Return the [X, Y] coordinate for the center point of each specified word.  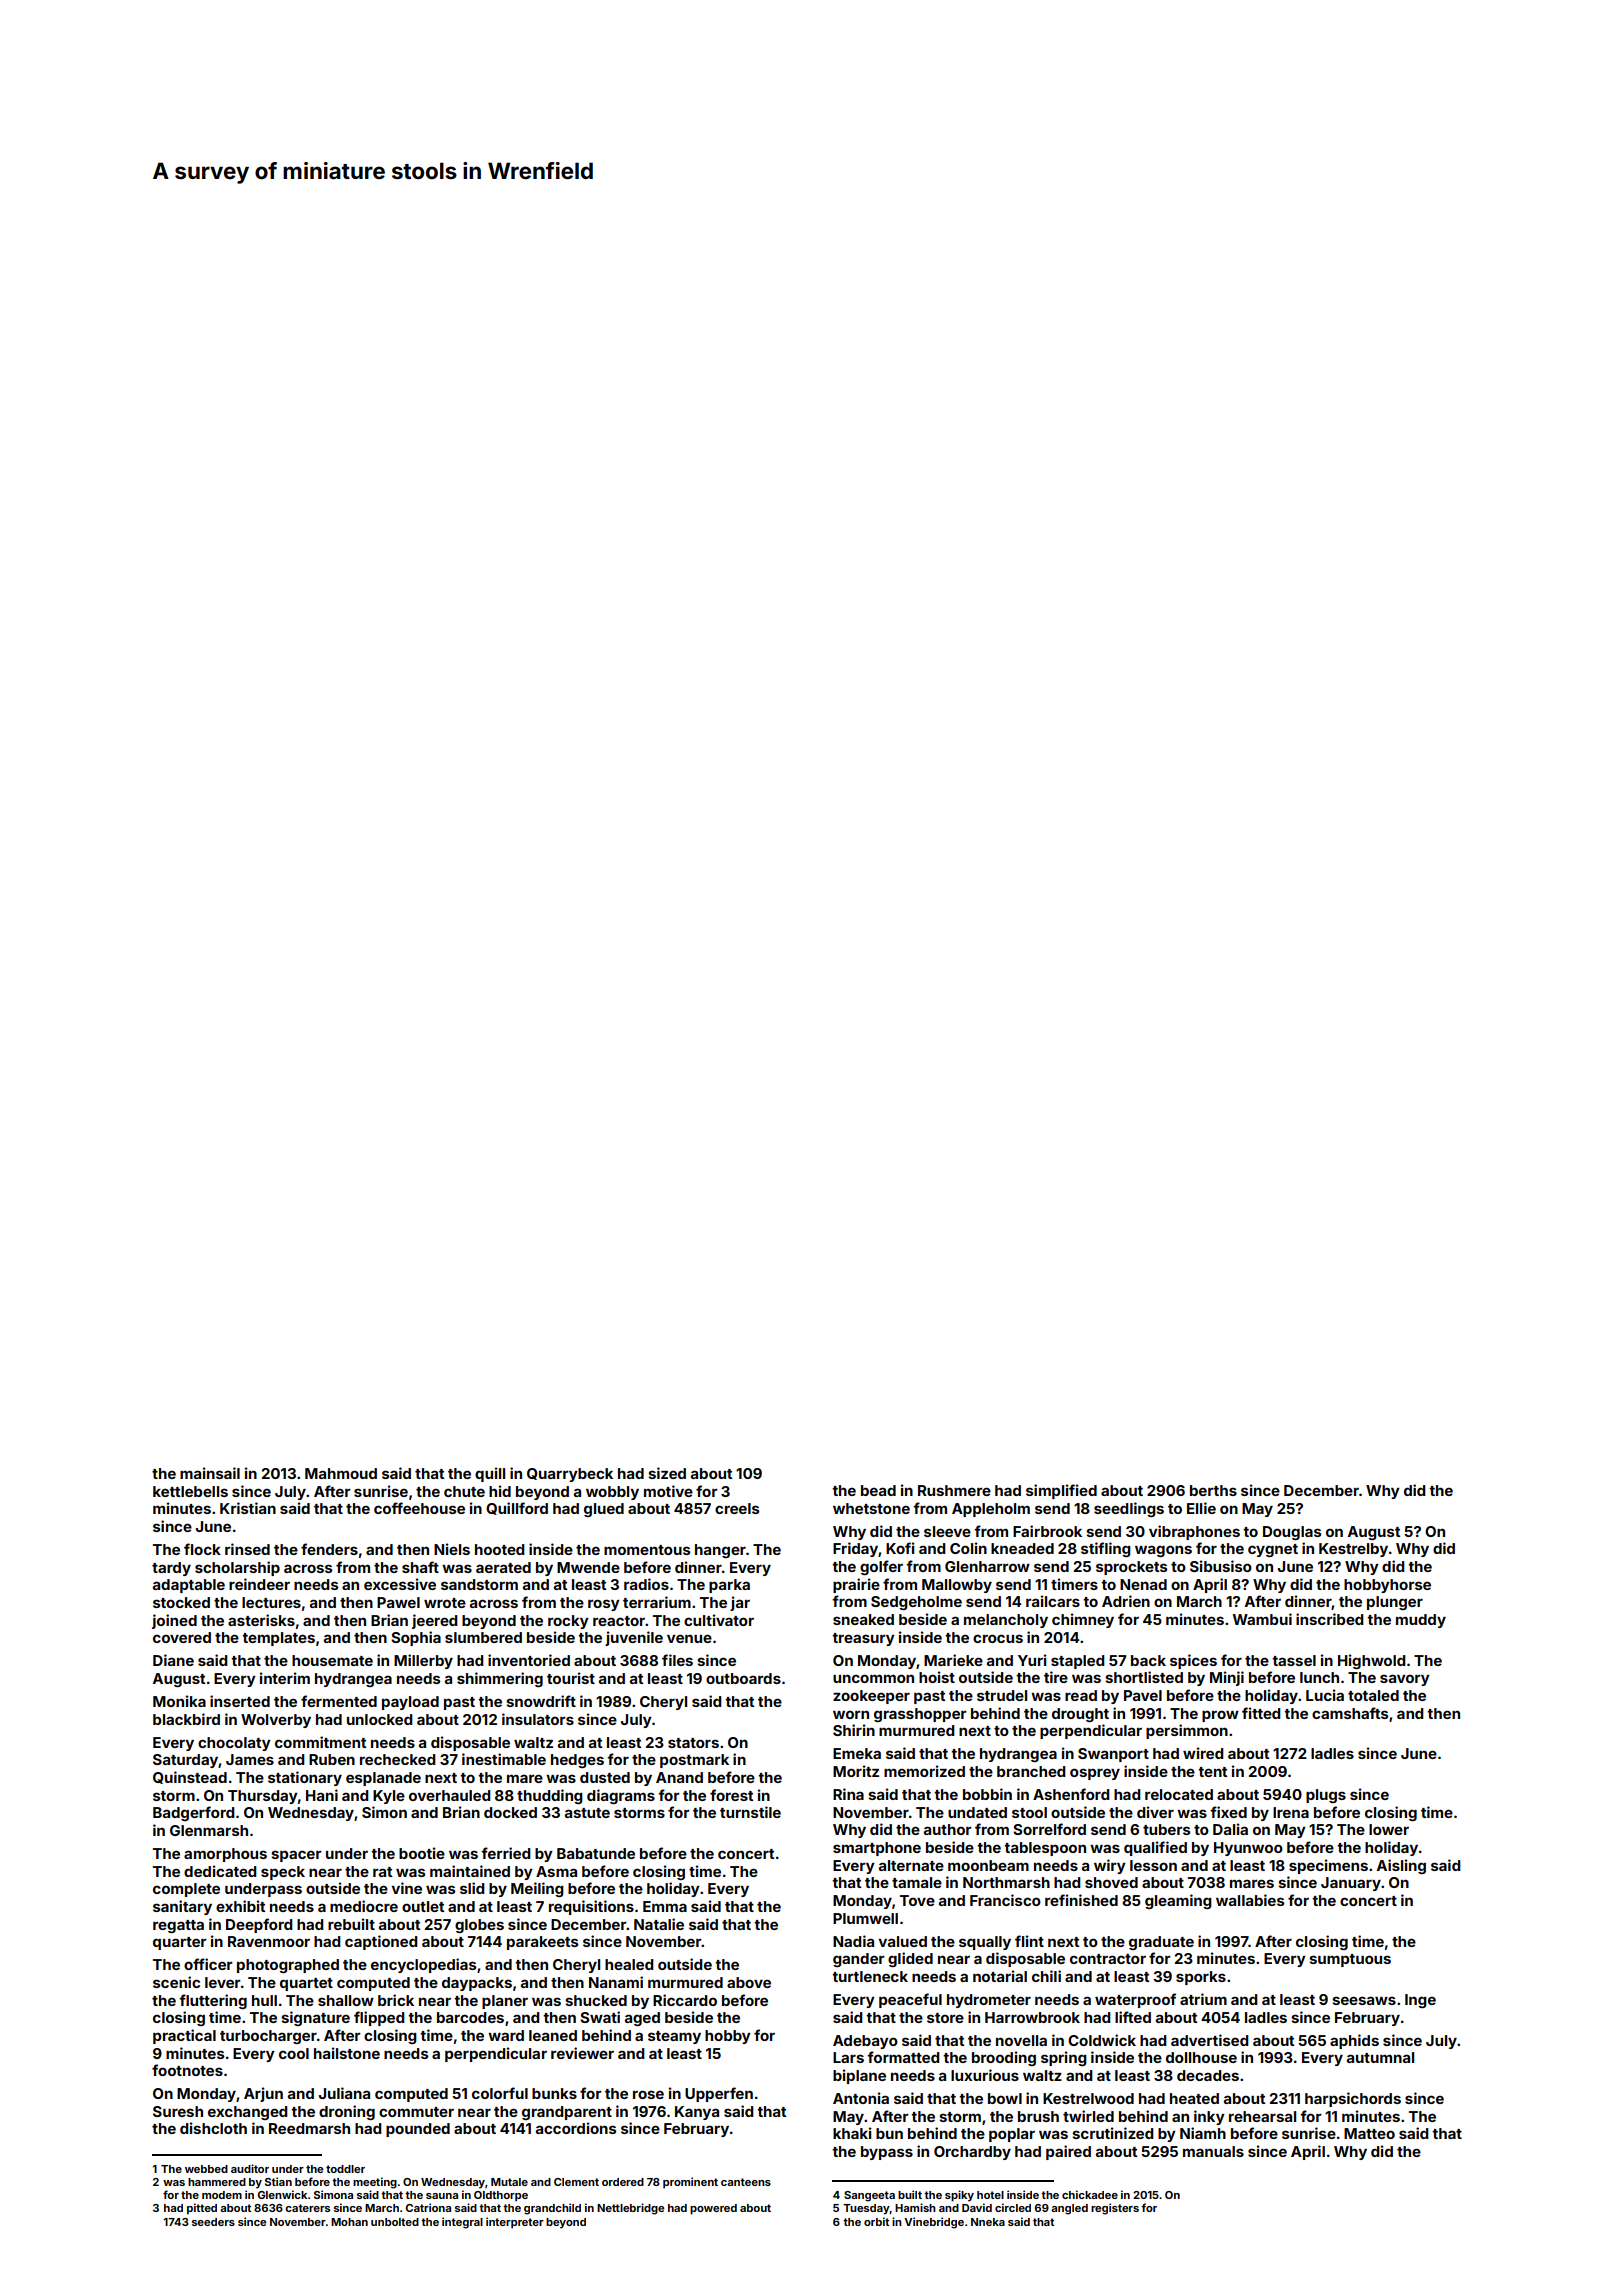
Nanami [616, 1982]
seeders [213, 2222]
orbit [876, 2221]
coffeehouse [419, 1508]
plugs [1326, 1796]
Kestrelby [1353, 1550]
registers [1115, 2209]
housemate [332, 1660]
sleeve [947, 1531]
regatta [178, 1926]
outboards [743, 1678]
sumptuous [1350, 1960]
